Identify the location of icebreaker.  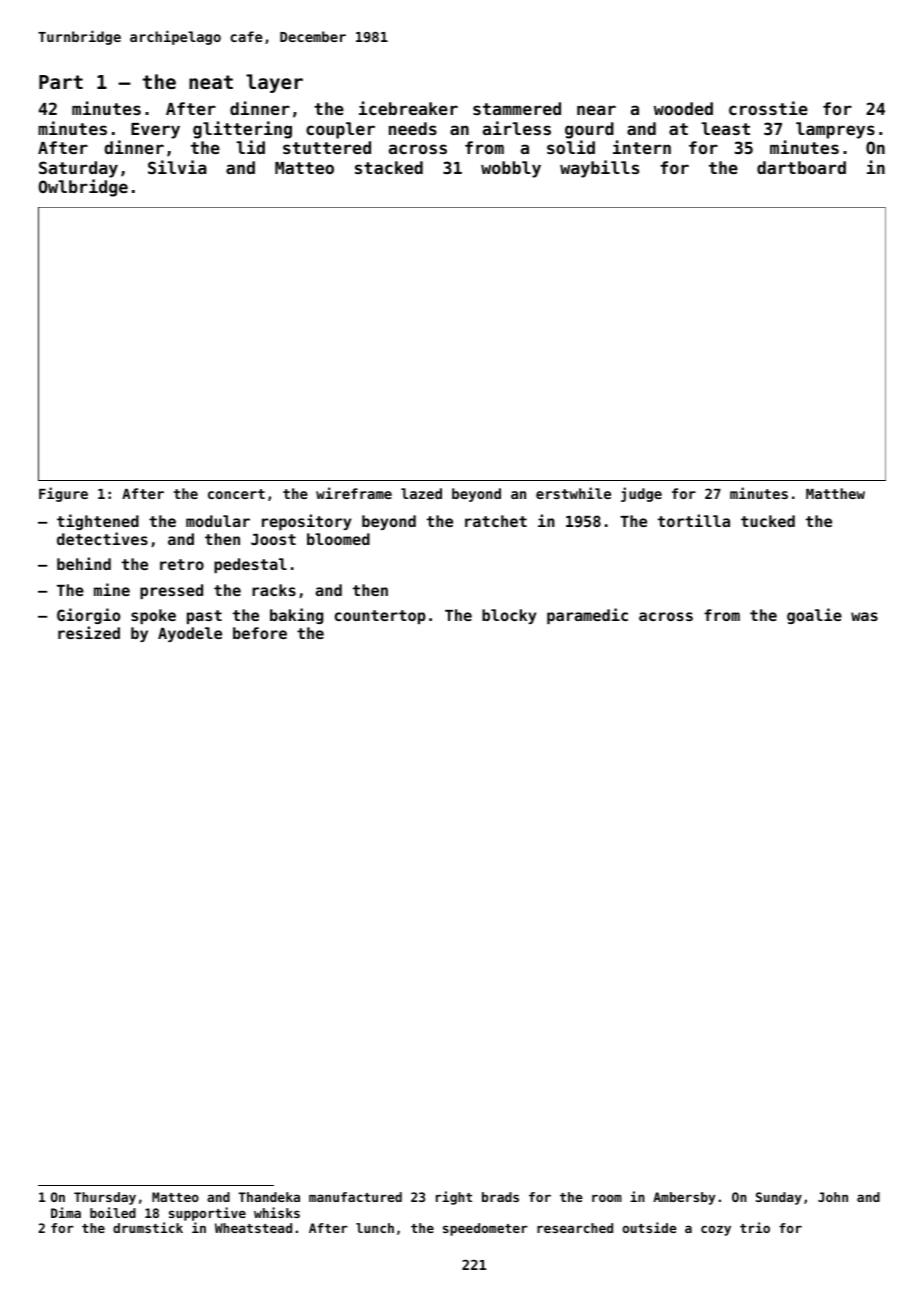
(408, 108).
